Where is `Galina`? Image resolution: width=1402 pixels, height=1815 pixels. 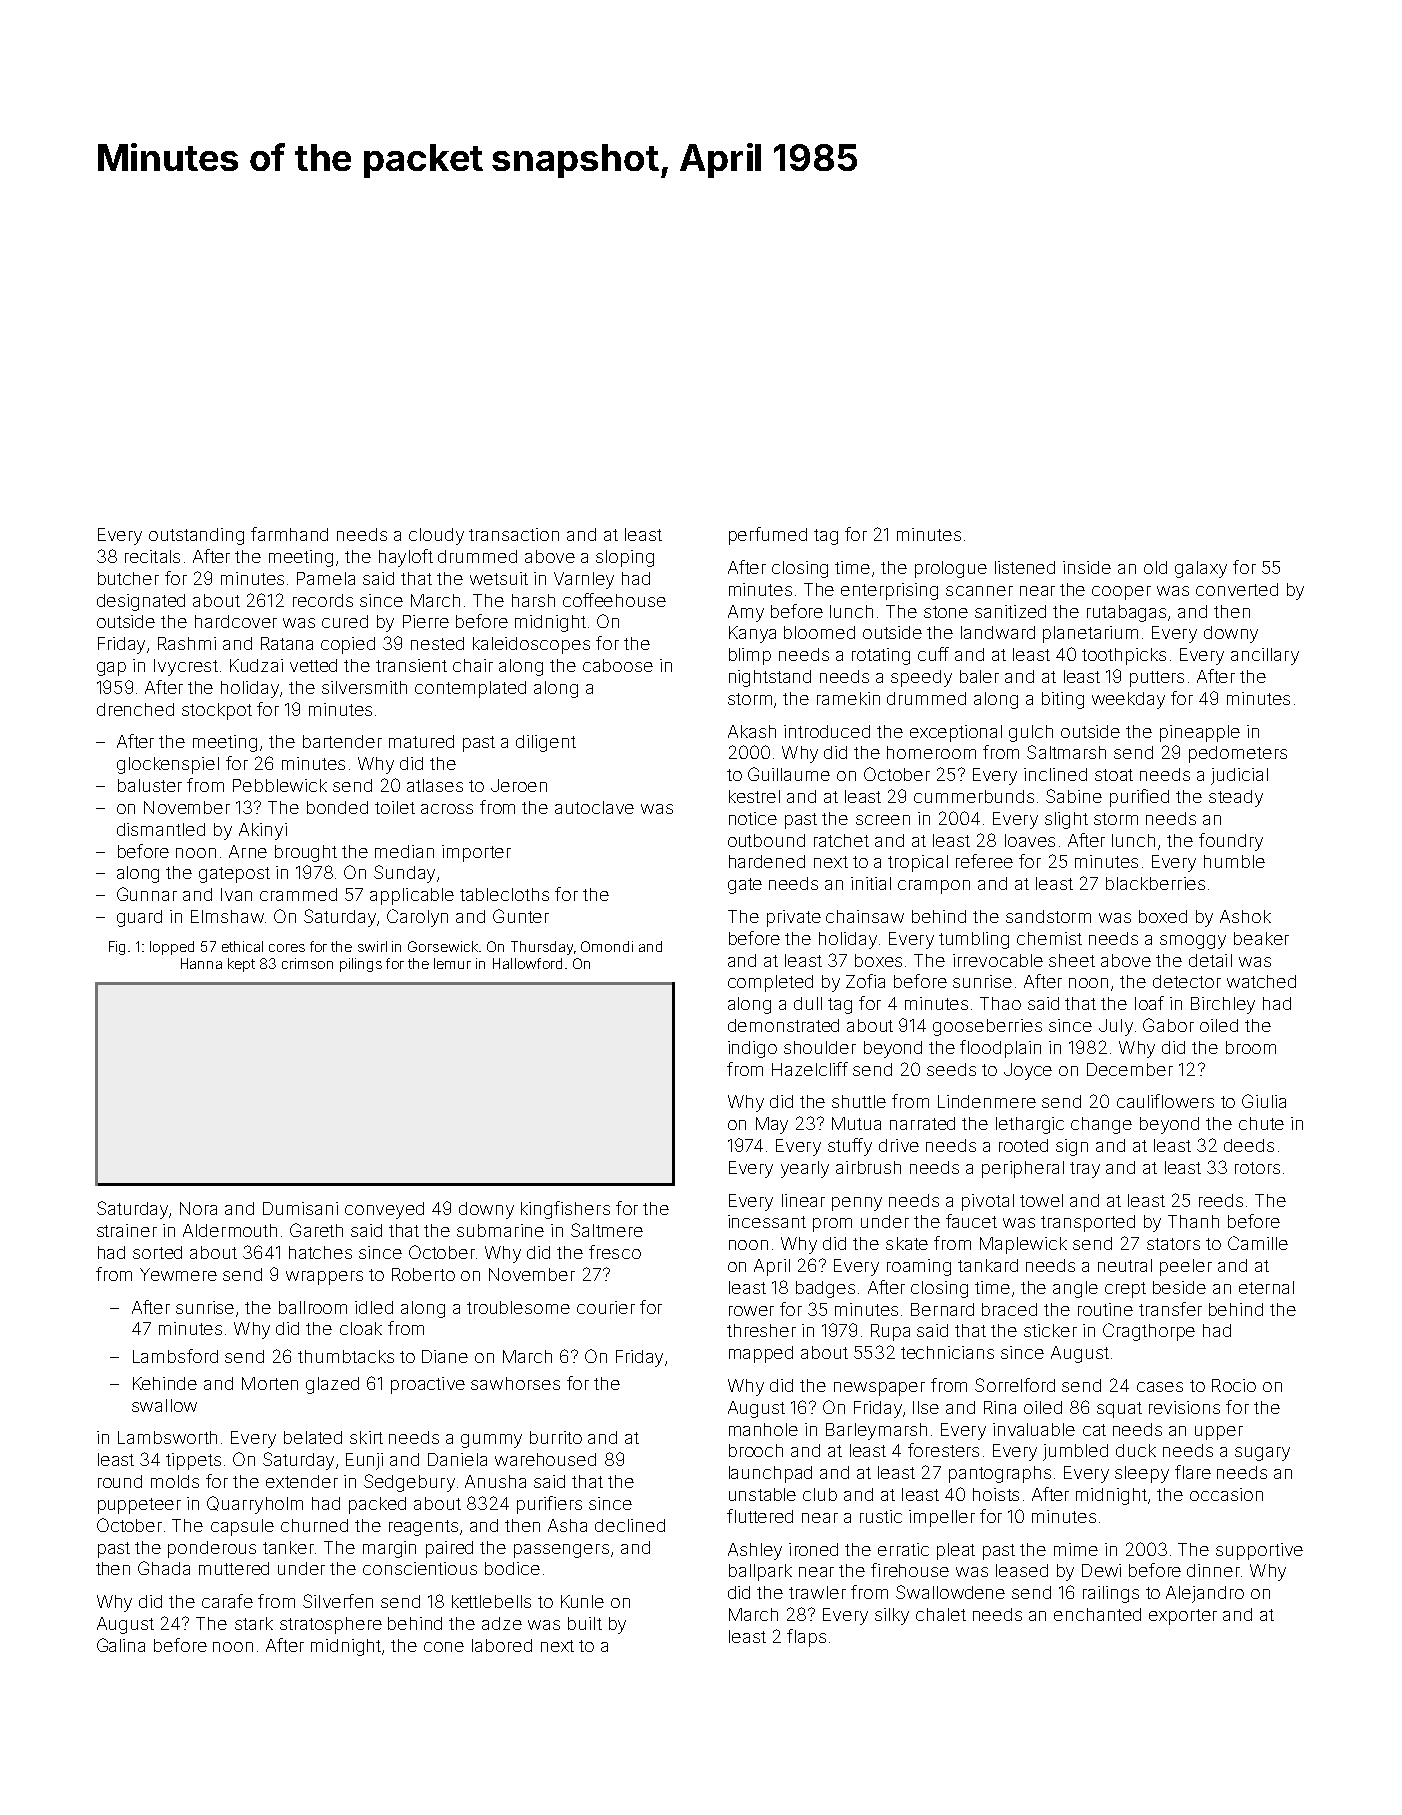 Galina is located at coordinates (121, 1645).
